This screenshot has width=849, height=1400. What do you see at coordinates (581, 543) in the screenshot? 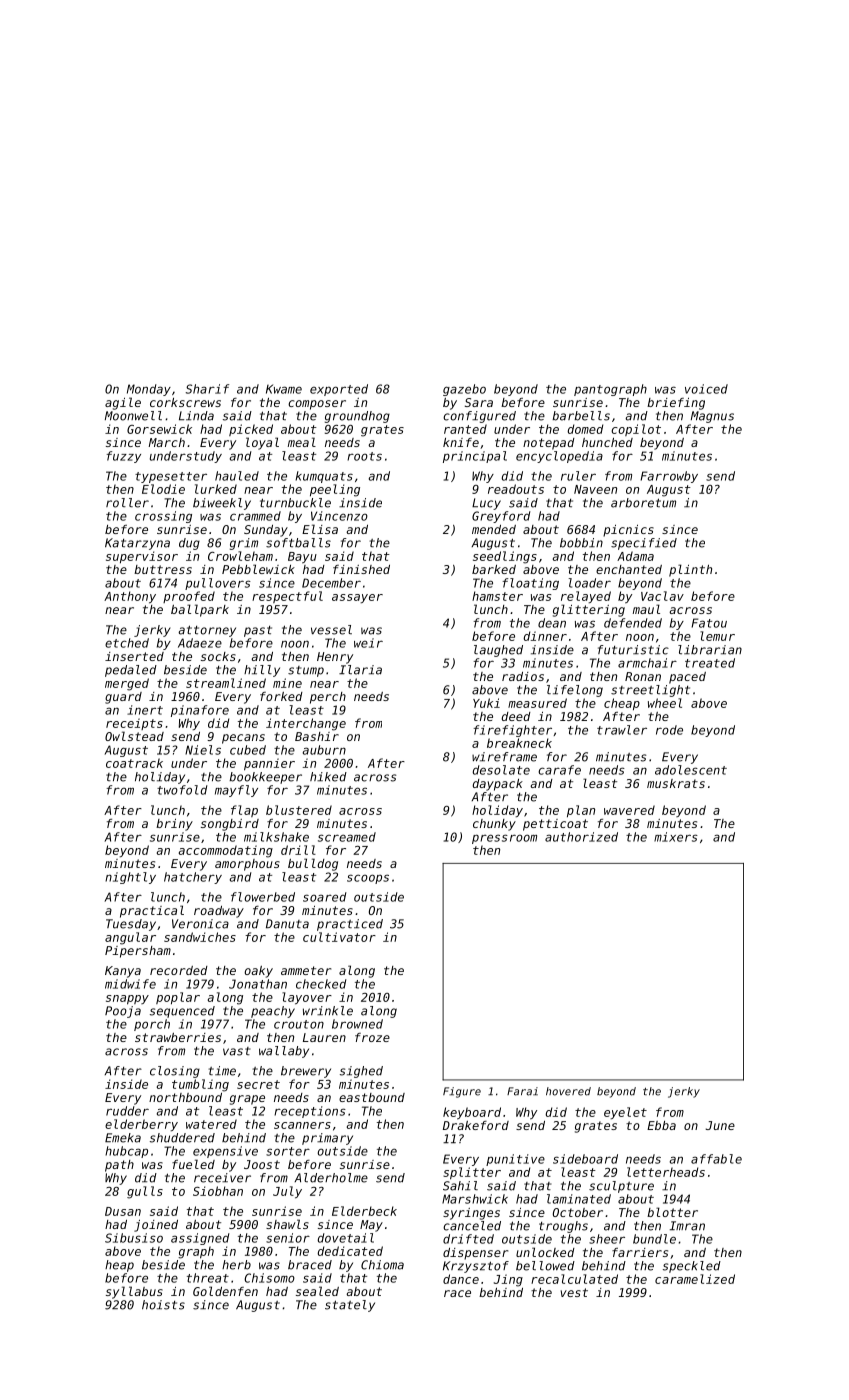
I see `bobbin` at bounding box center [581, 543].
